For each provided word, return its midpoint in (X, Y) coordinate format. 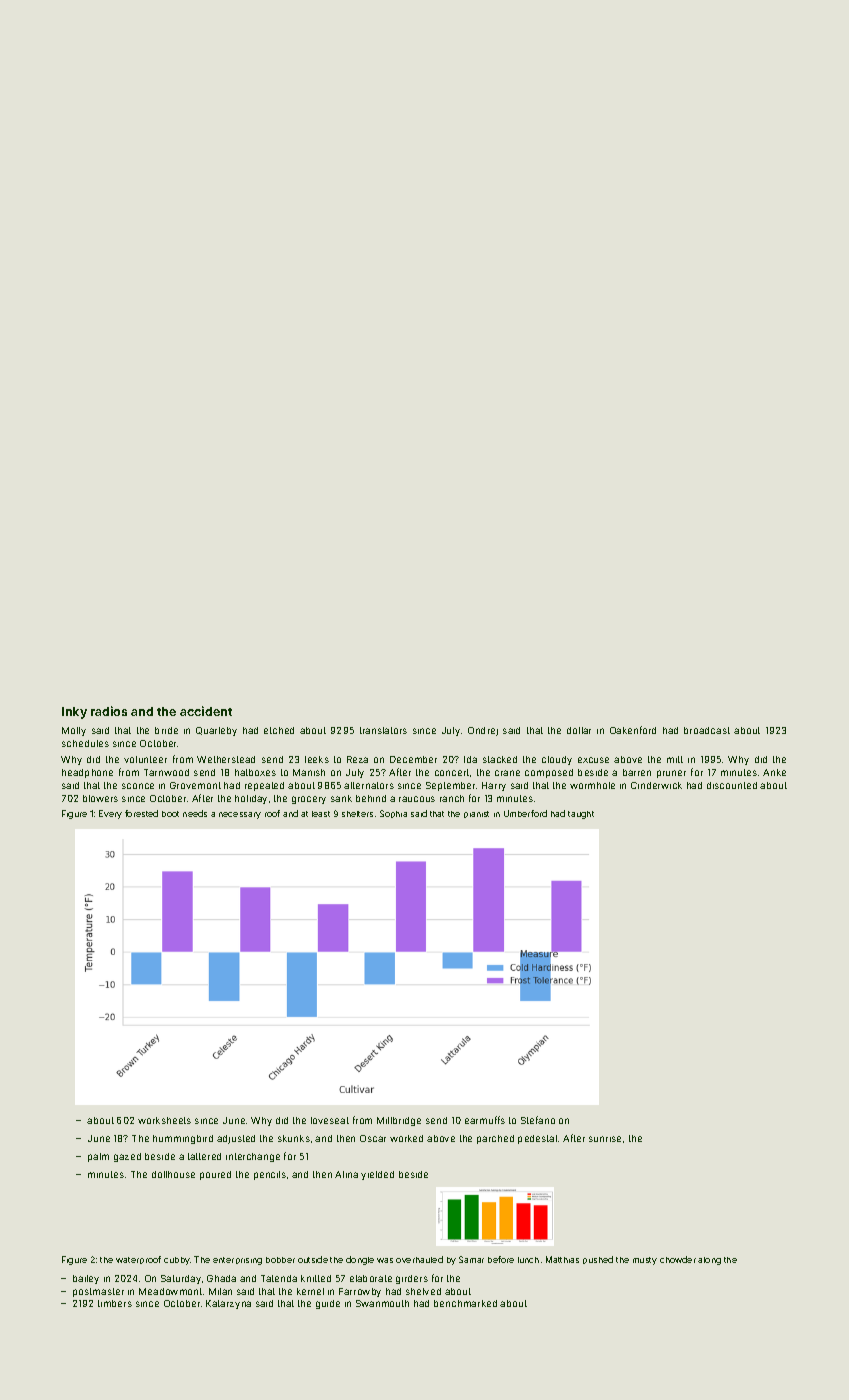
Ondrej (483, 731)
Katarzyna (228, 1304)
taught (581, 815)
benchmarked (465, 1303)
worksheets (164, 1120)
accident (206, 711)
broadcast (707, 730)
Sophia (393, 814)
